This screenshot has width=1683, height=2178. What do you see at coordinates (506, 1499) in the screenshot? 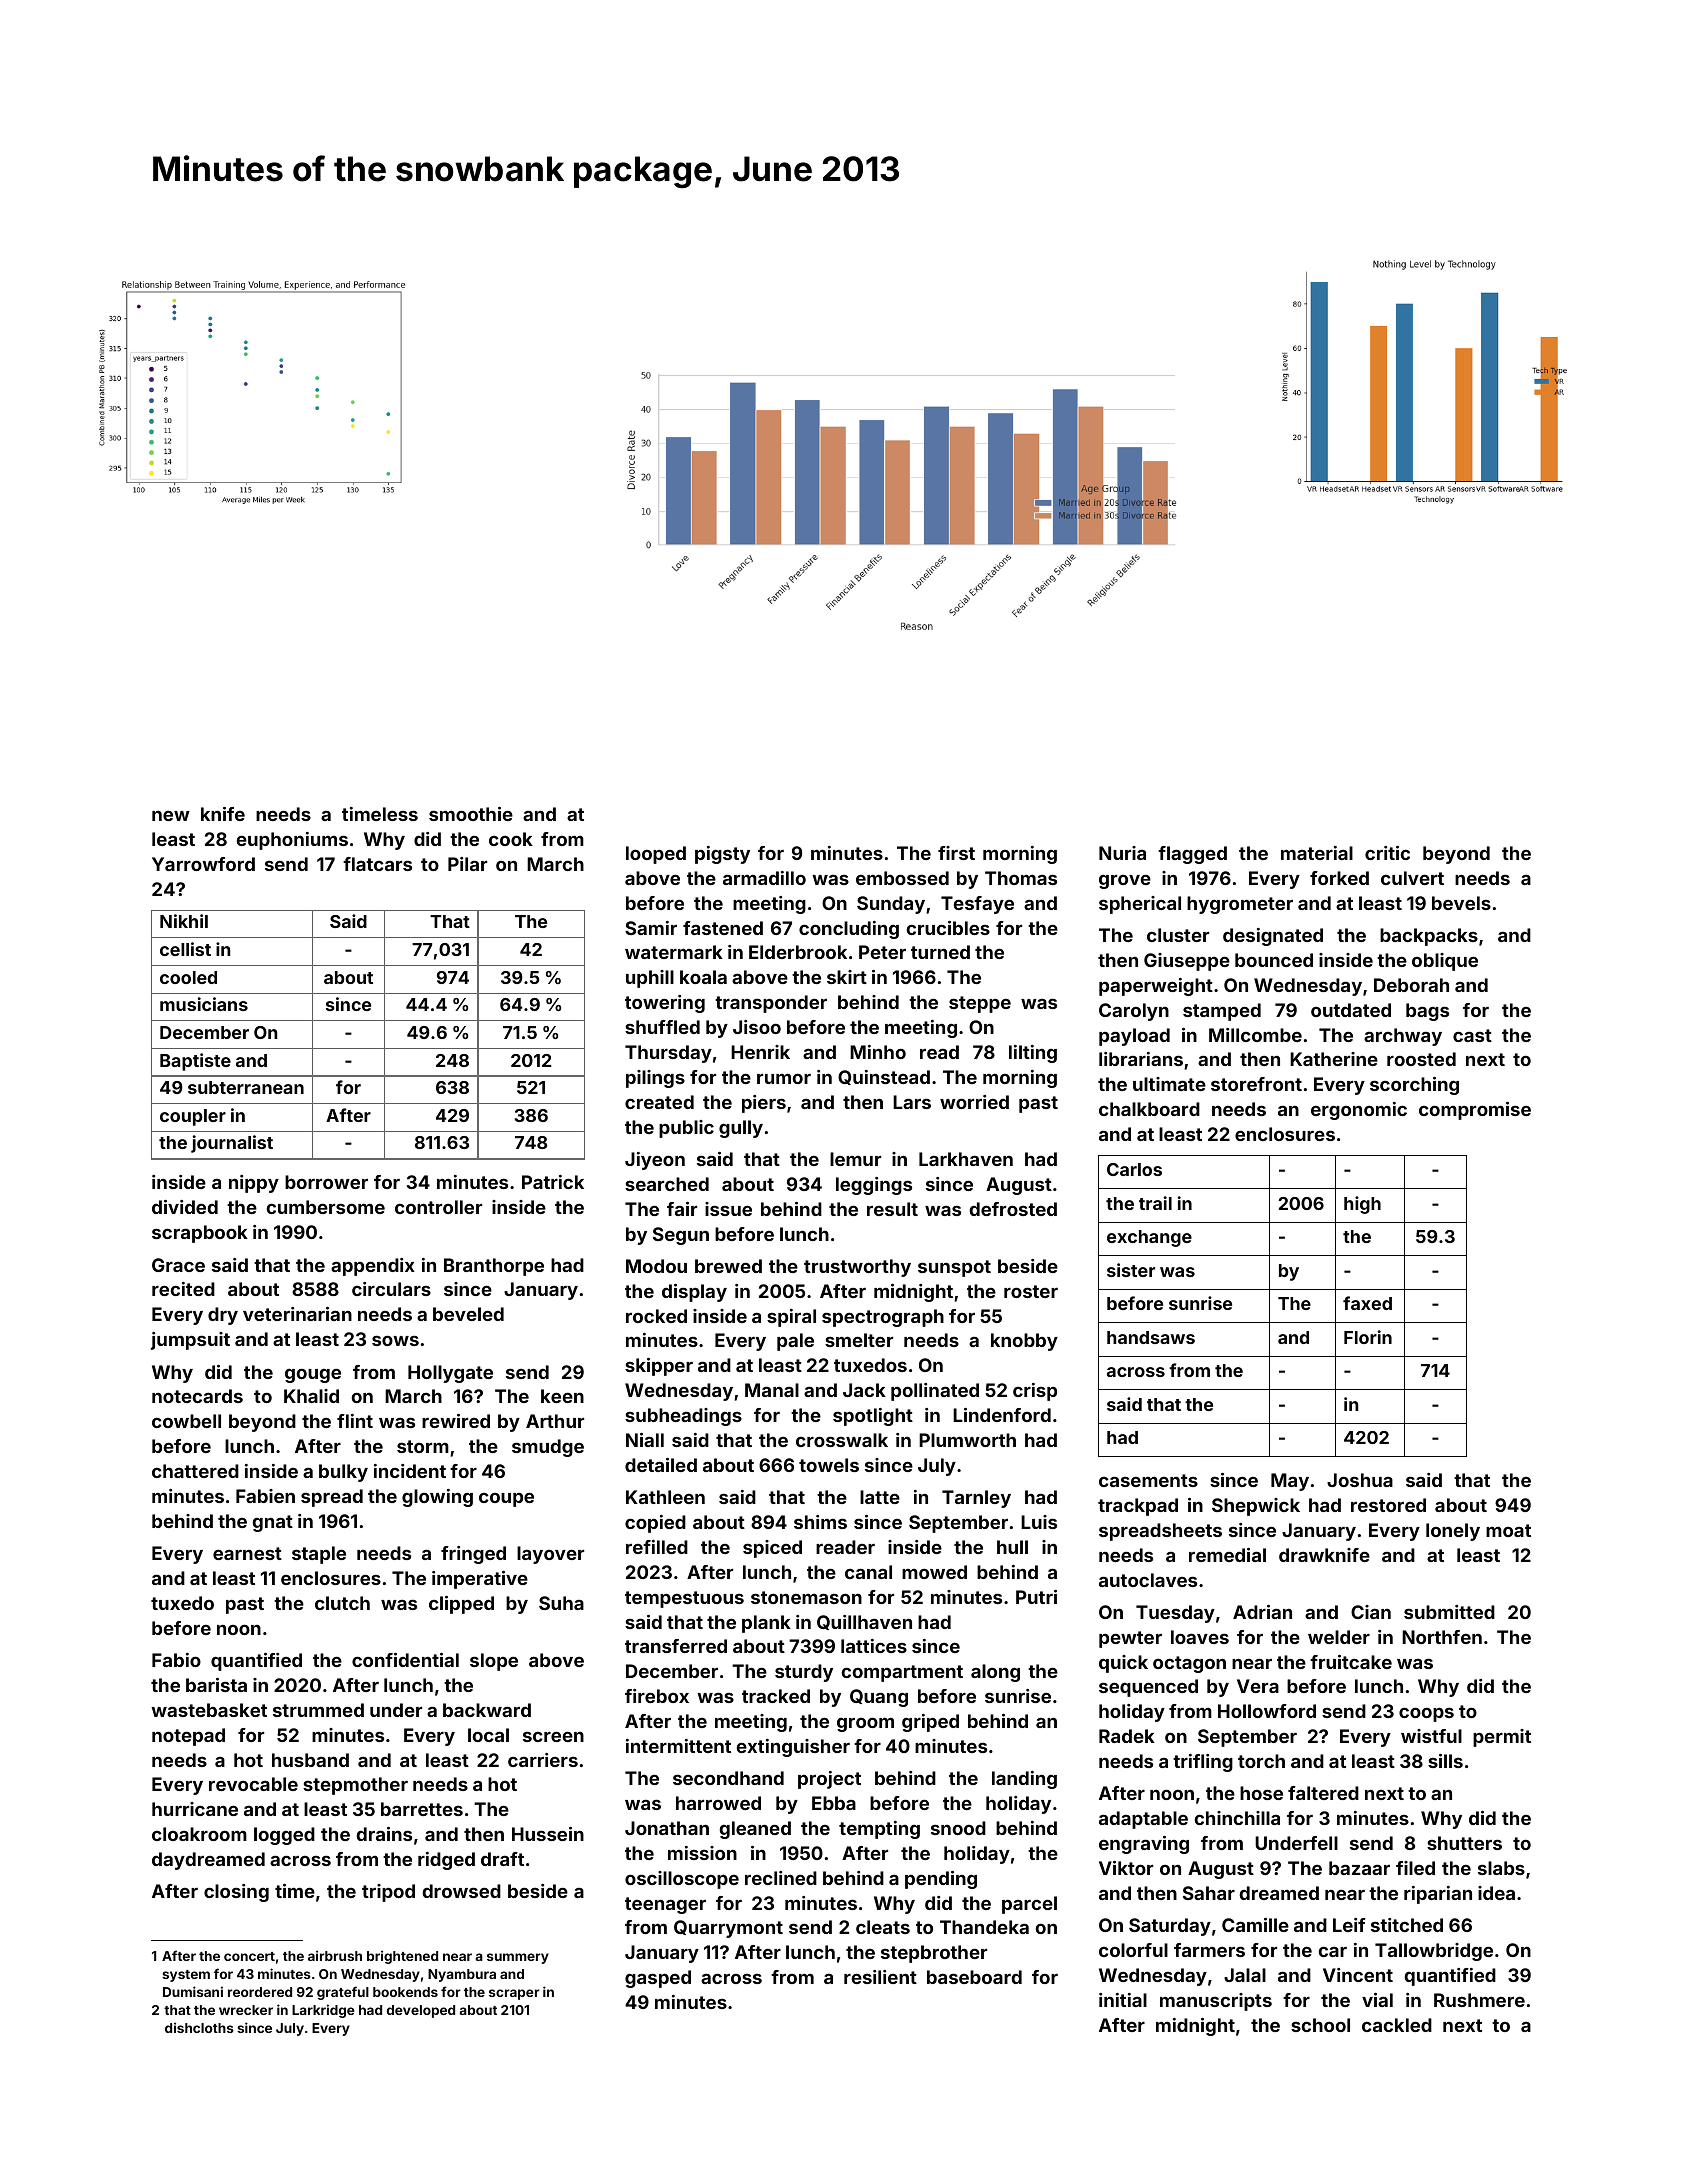
I see `coupe` at bounding box center [506, 1499].
